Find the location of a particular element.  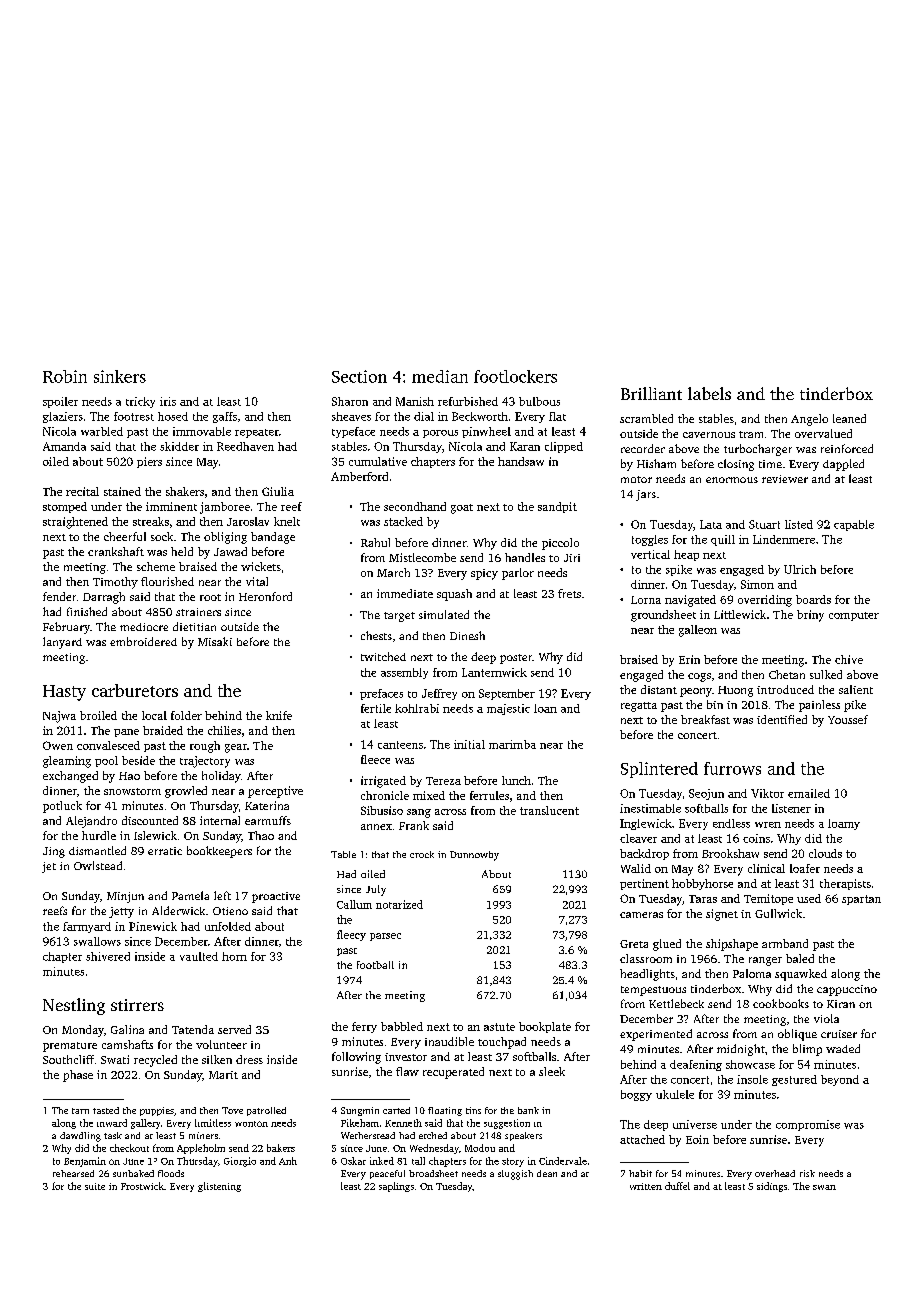

flat is located at coordinates (557, 416).
